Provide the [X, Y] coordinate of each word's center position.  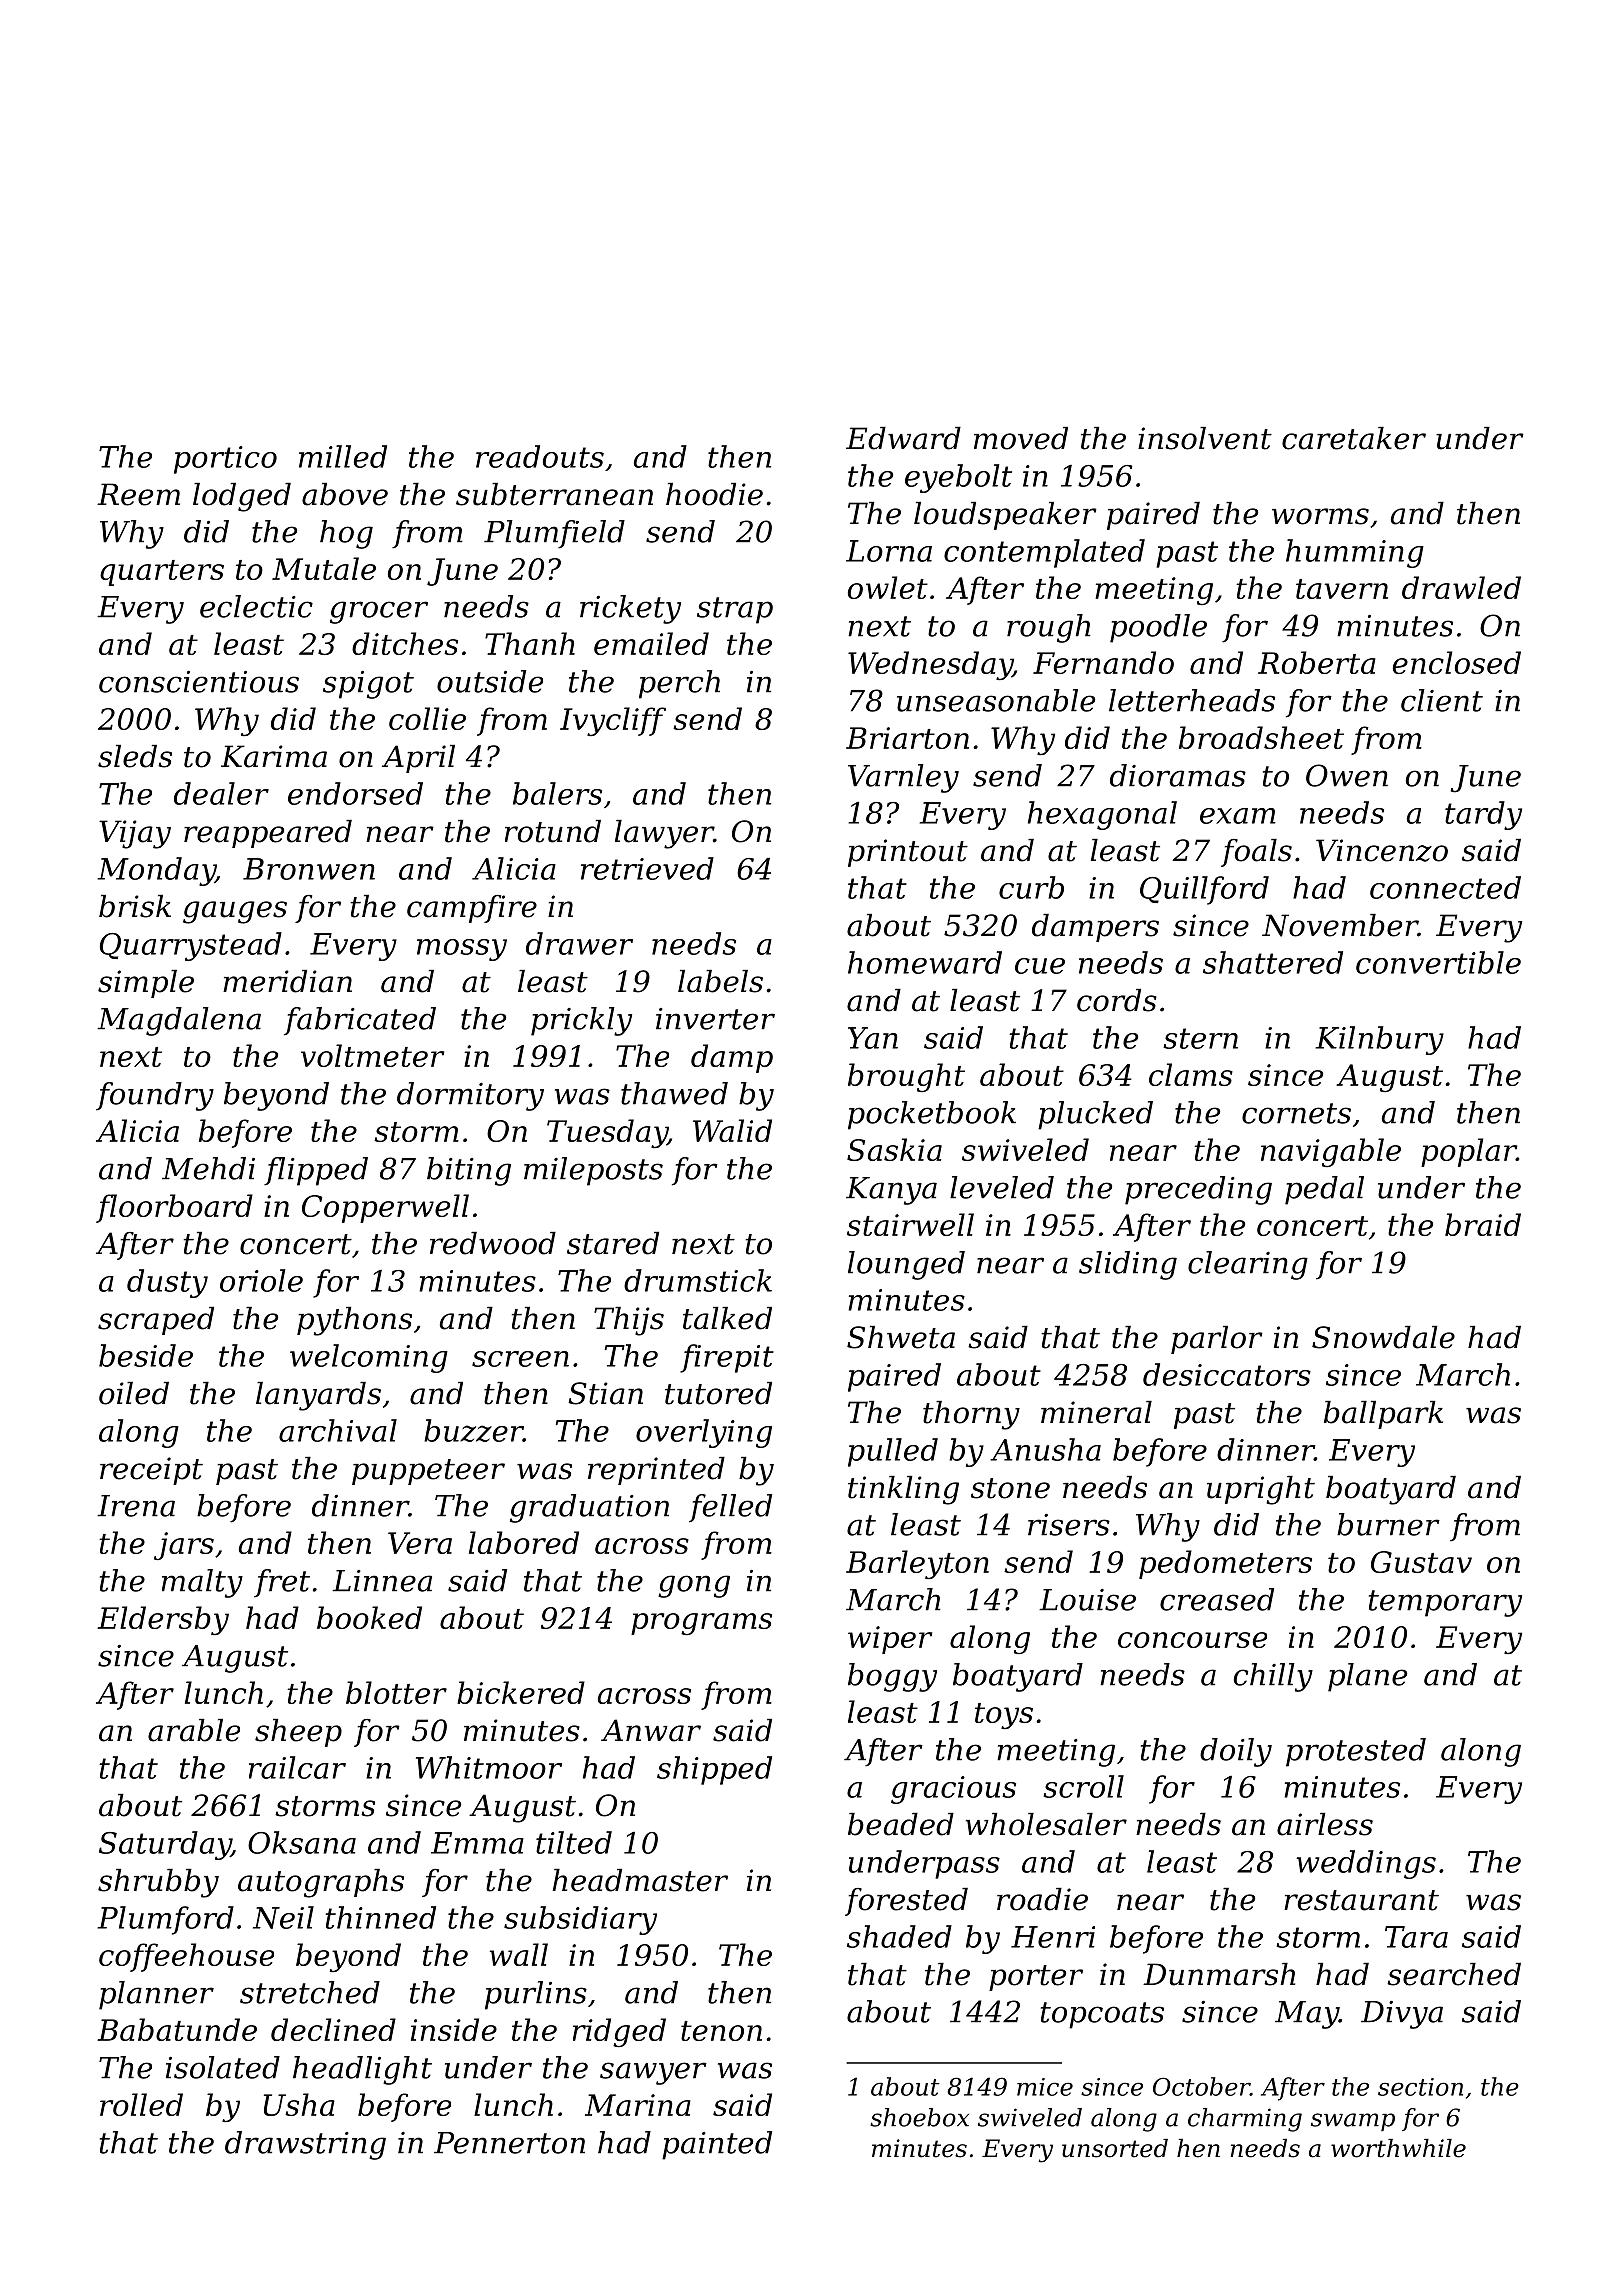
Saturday [165, 1845]
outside [490, 681]
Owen [1347, 775]
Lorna [889, 551]
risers [1069, 1525]
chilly [1273, 1677]
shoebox [919, 2117]
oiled [134, 1393]
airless [1325, 1824]
